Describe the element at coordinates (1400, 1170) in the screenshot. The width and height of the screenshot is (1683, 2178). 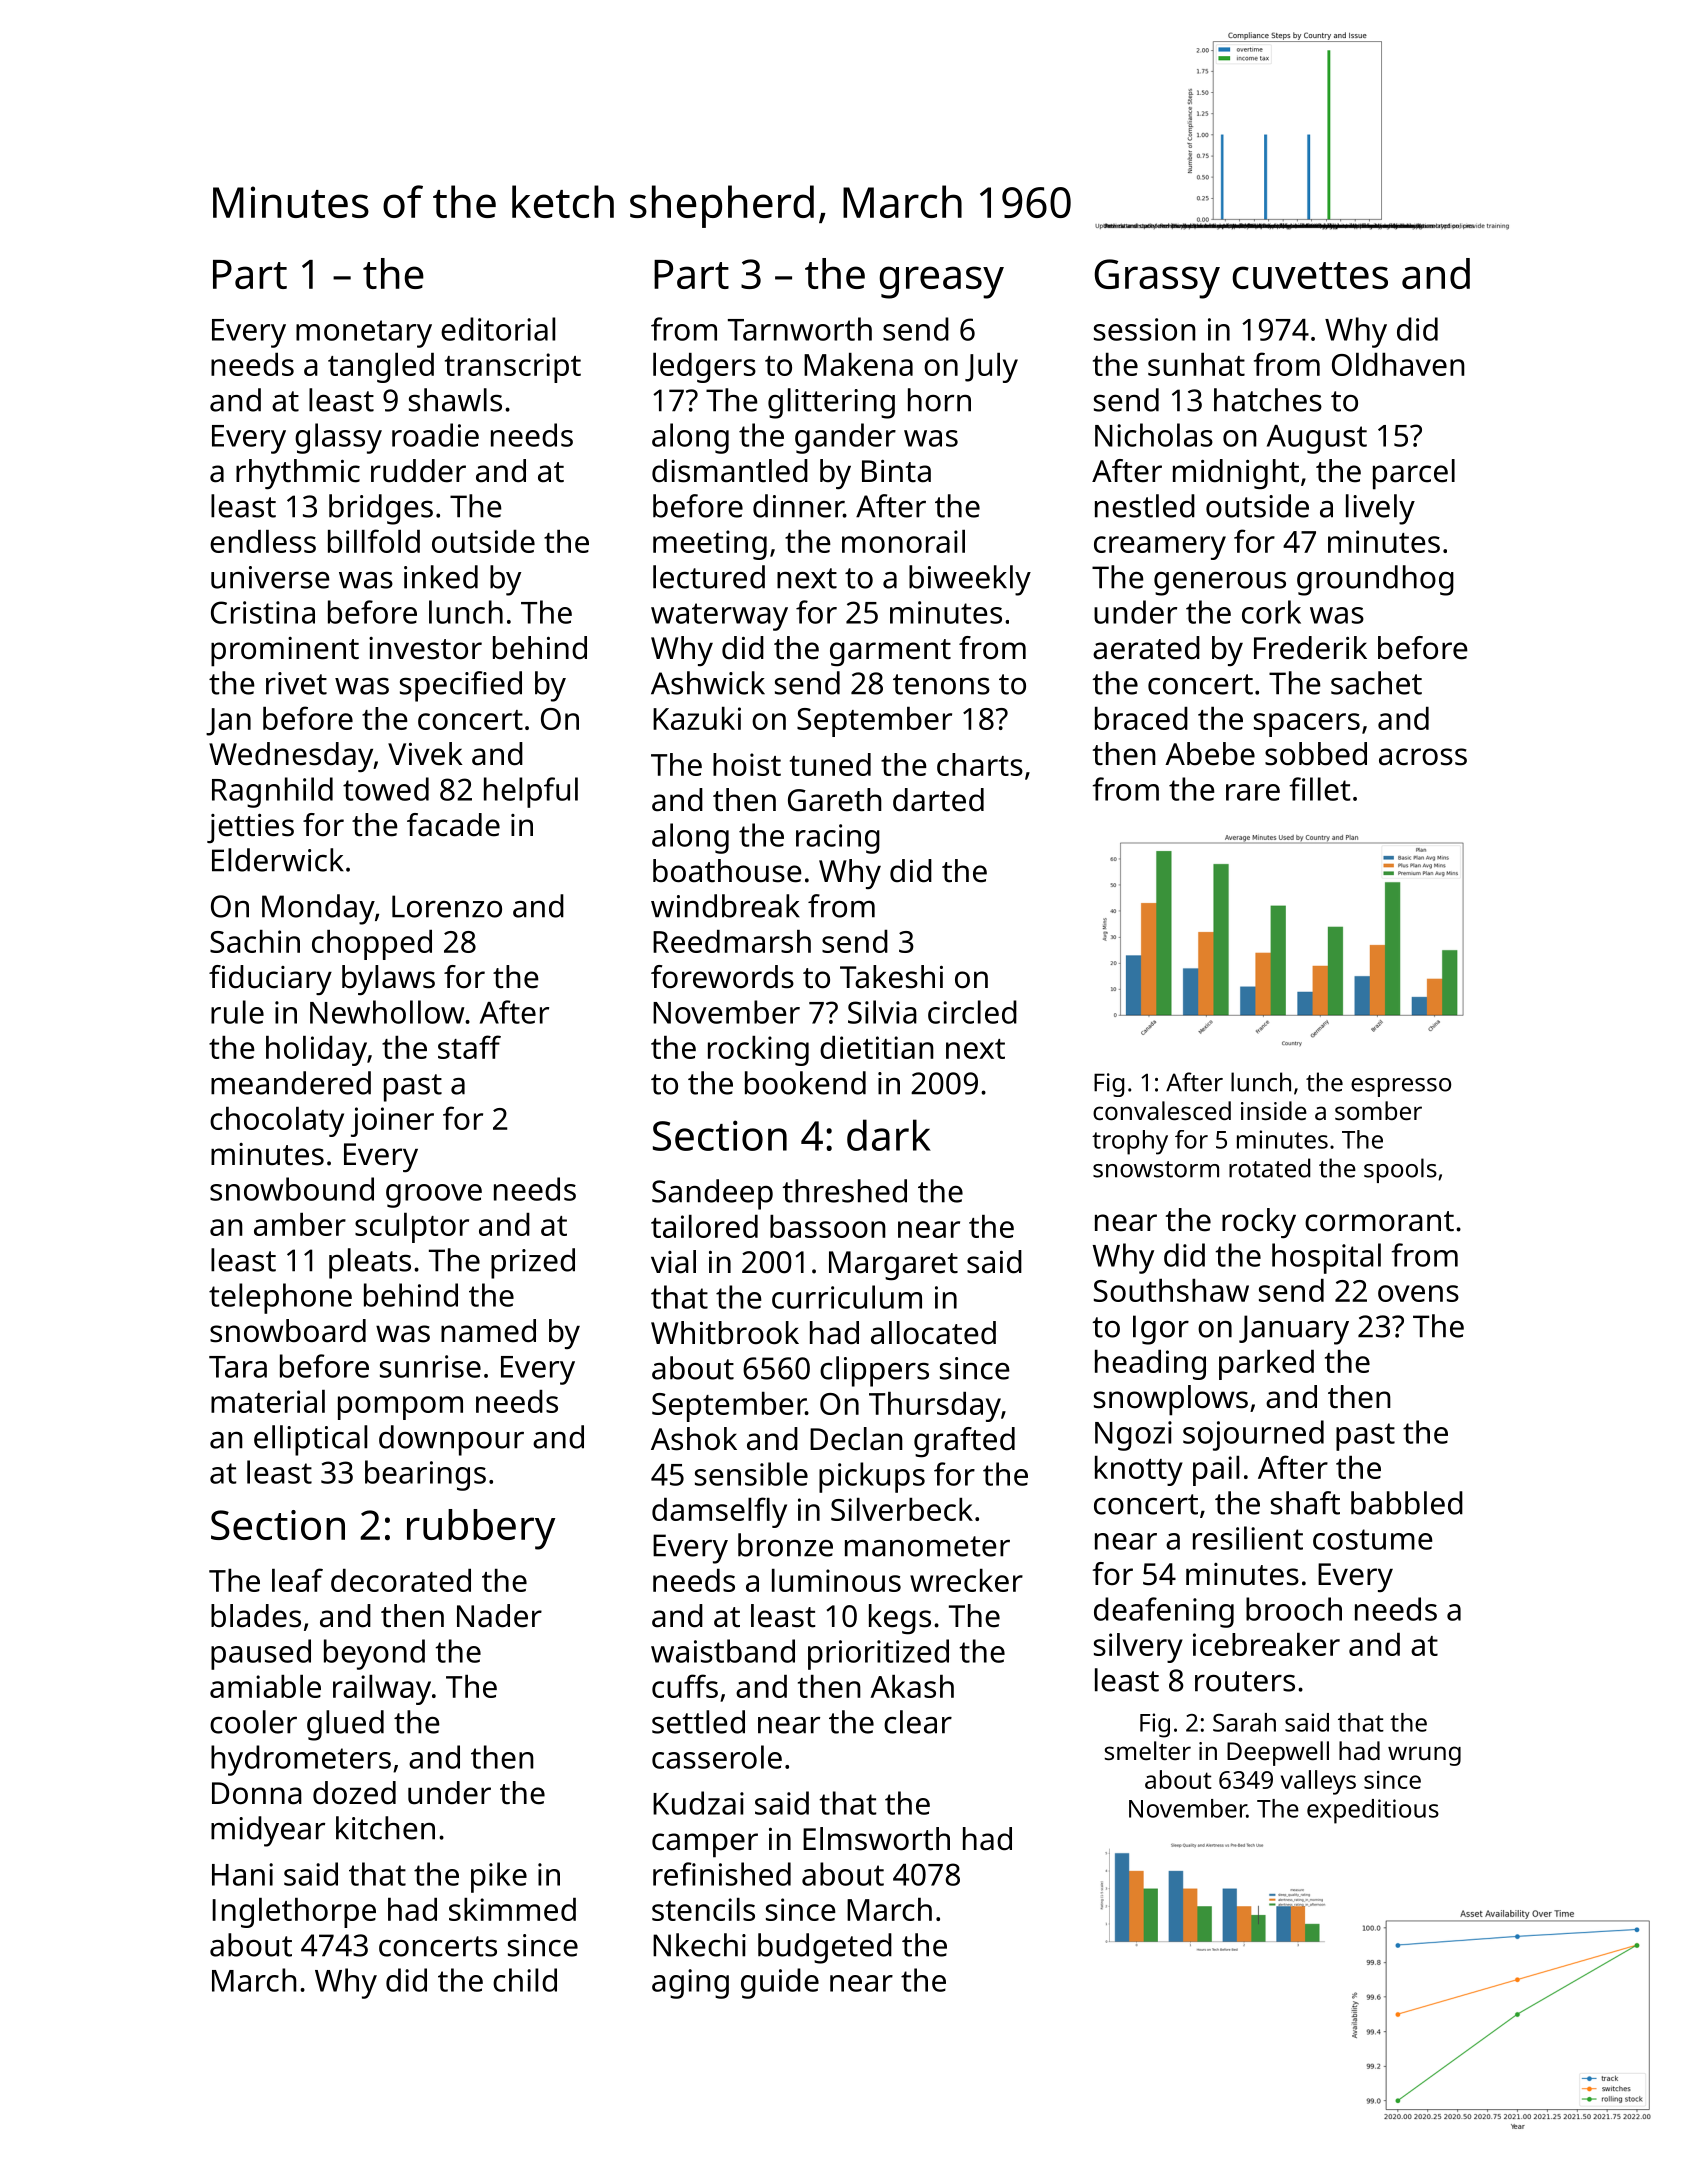
I see `spools` at that location.
